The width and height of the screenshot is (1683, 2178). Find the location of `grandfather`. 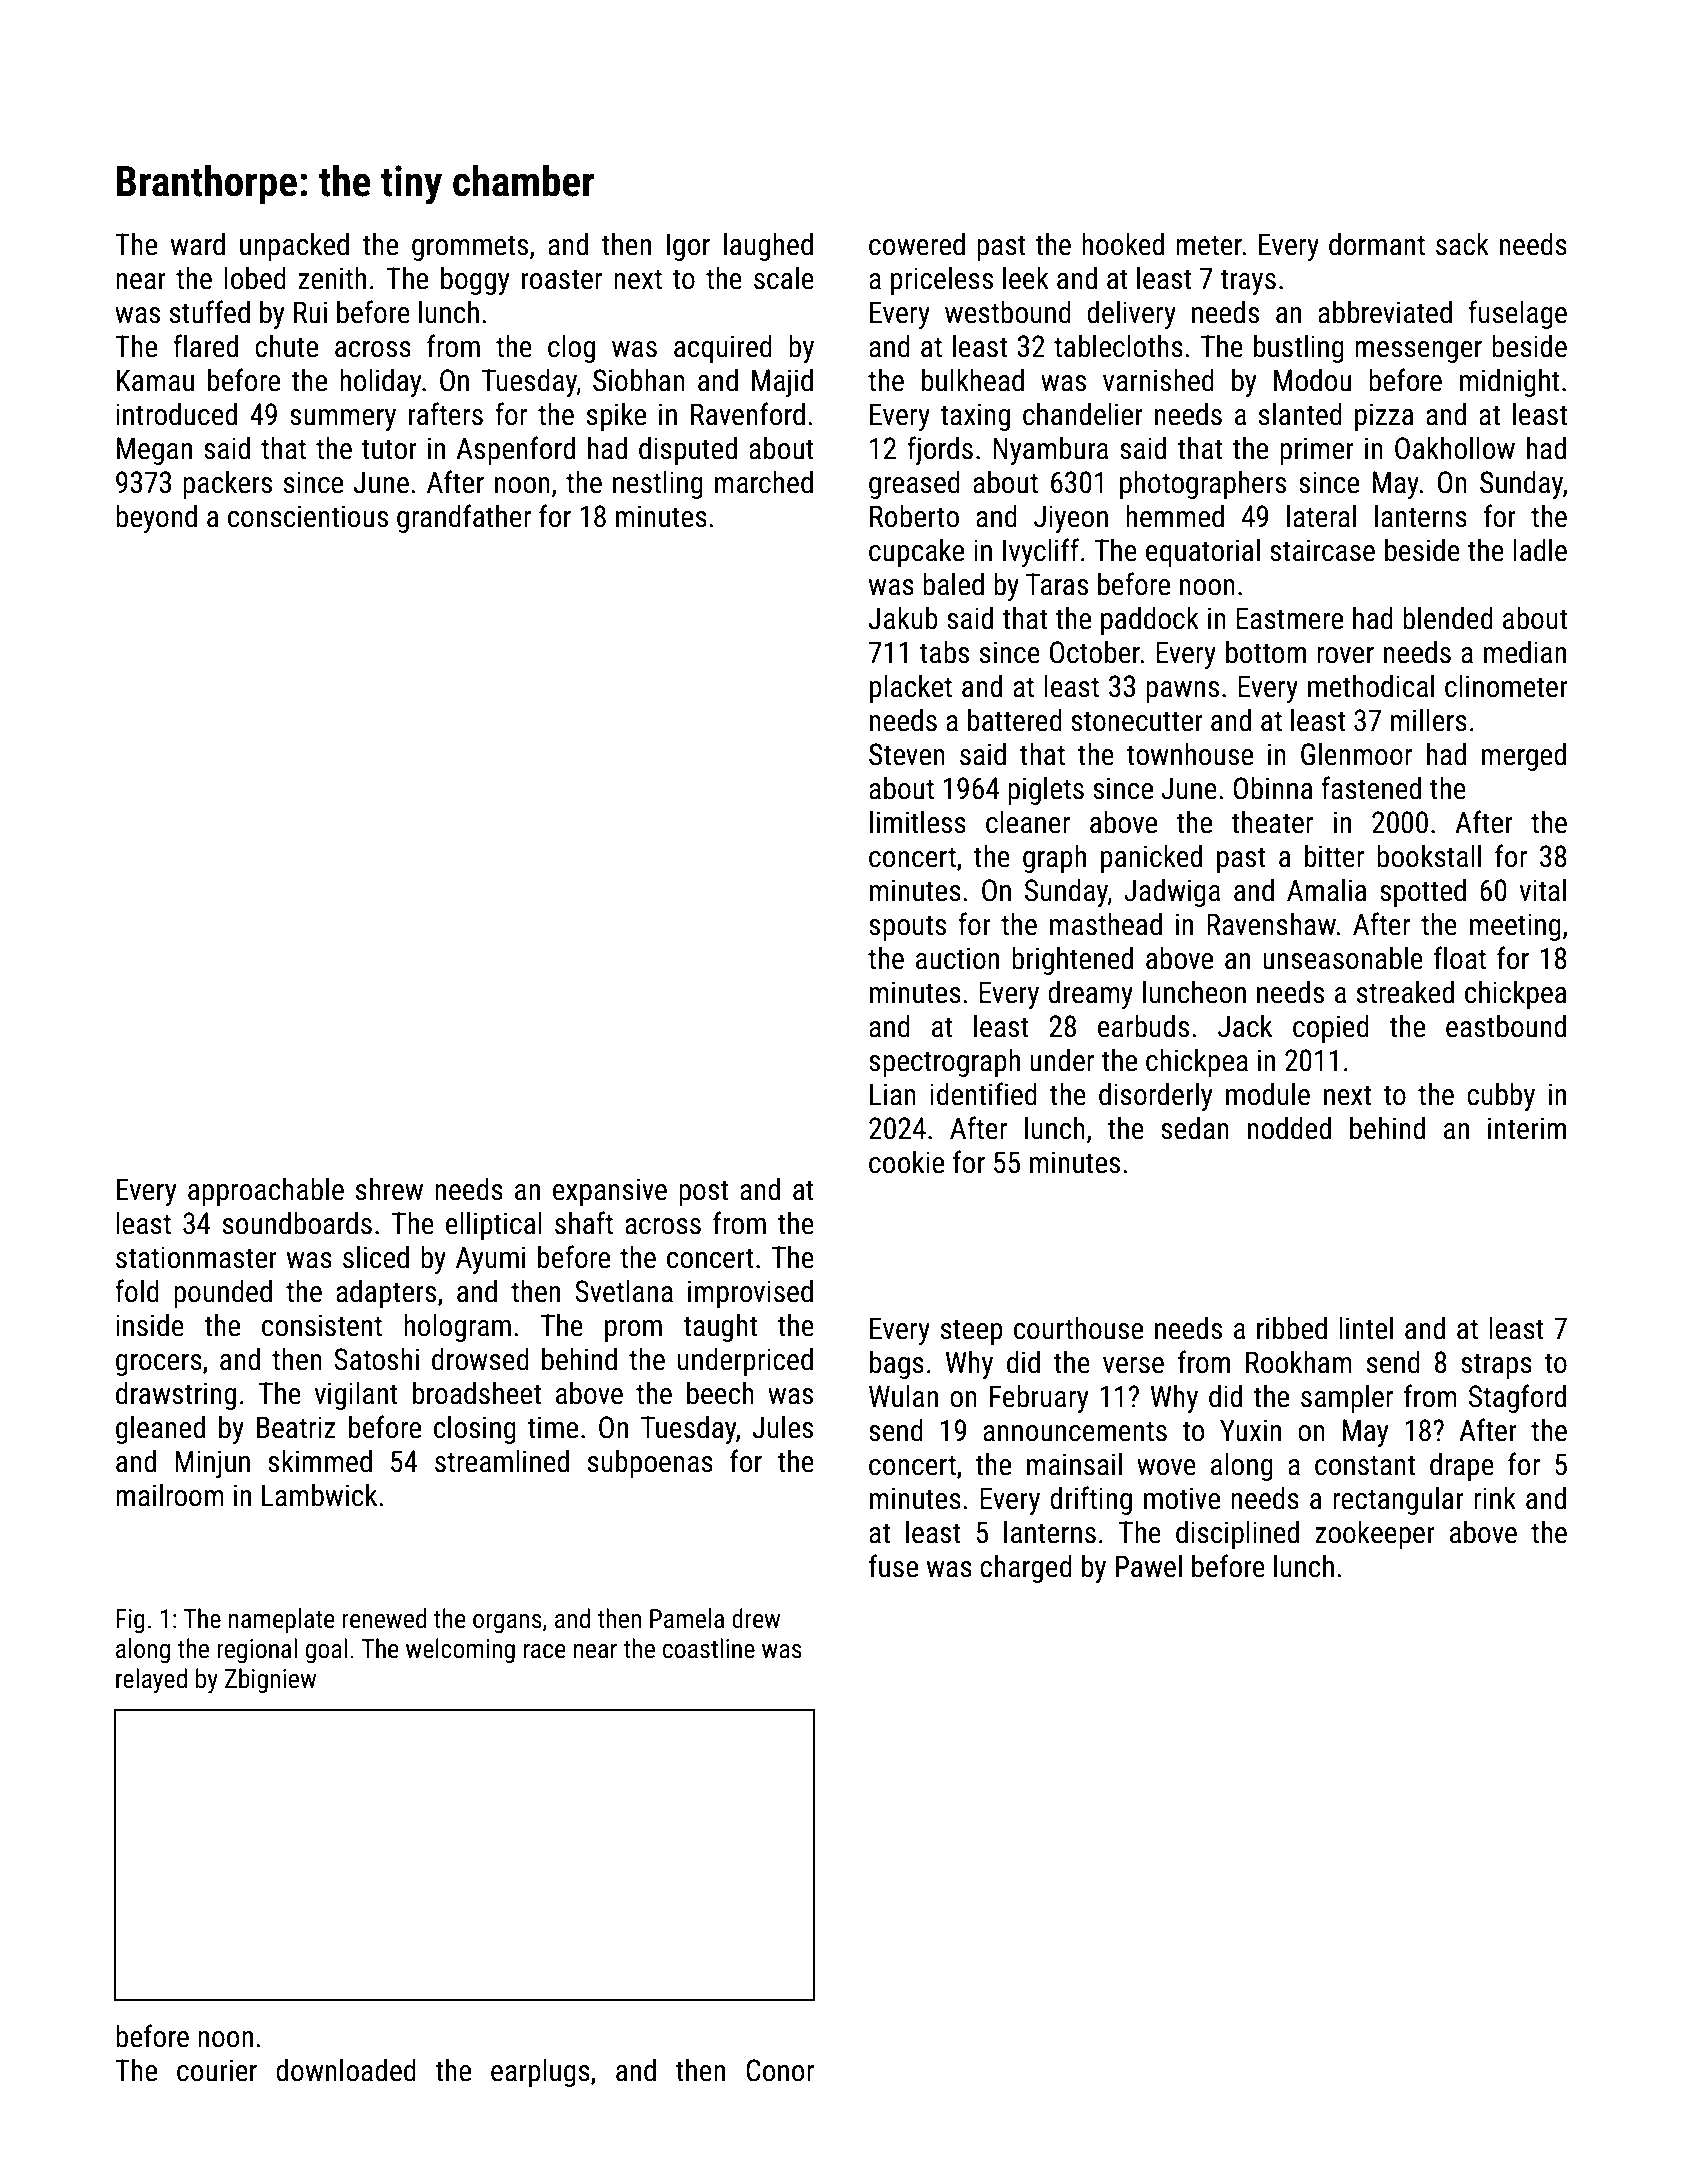

grandfather is located at coordinates (464, 518).
